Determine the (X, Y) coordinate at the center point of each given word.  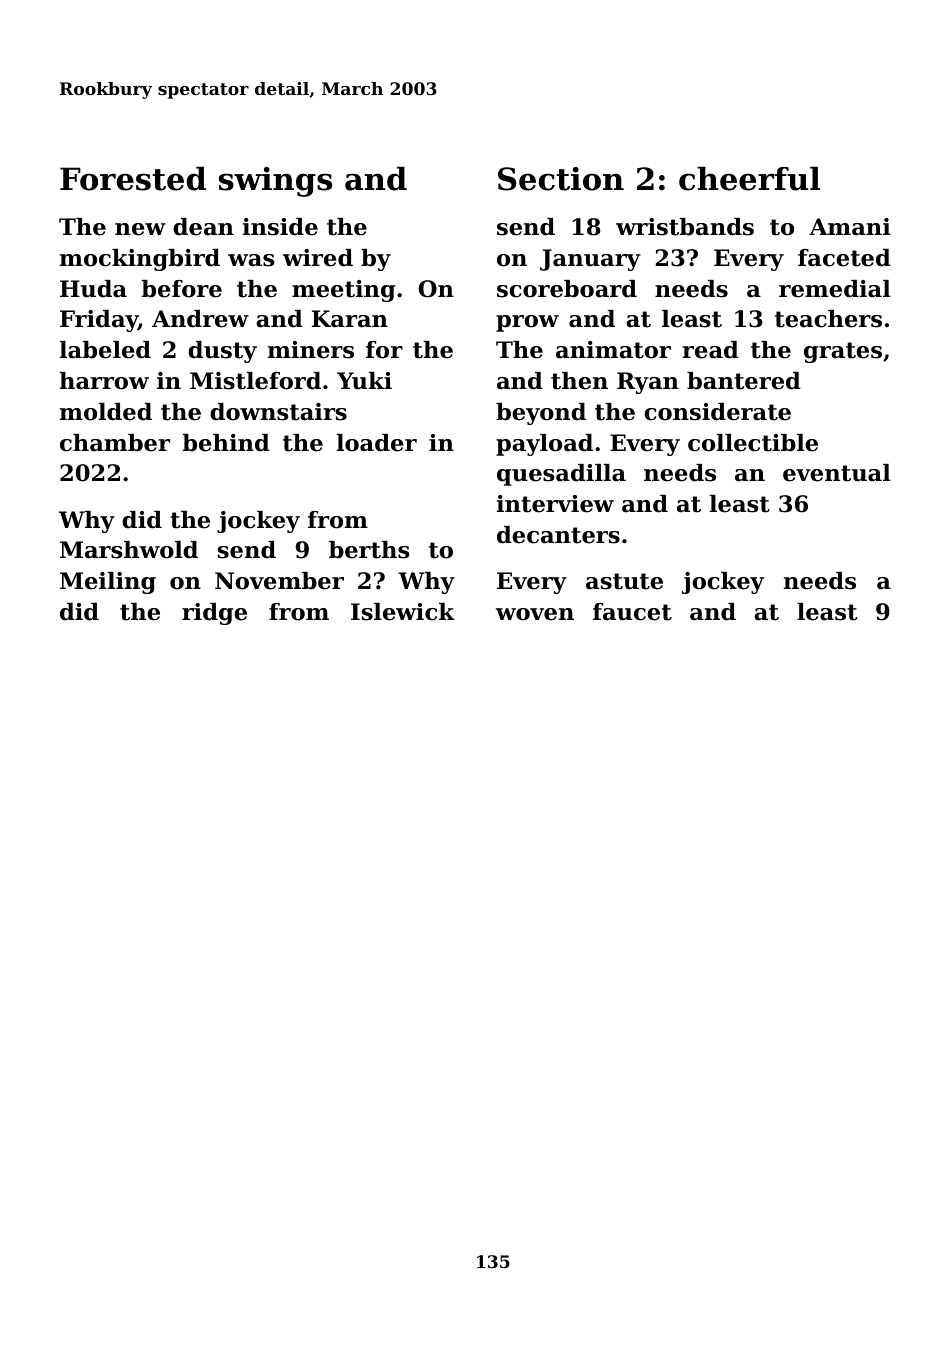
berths (369, 550)
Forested (133, 179)
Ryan (648, 383)
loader (377, 443)
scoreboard (567, 289)
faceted (844, 258)
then (579, 381)
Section (561, 179)
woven (535, 614)
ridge (214, 614)
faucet (632, 612)
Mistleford (255, 381)
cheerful (749, 179)
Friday (99, 321)
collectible (753, 443)
